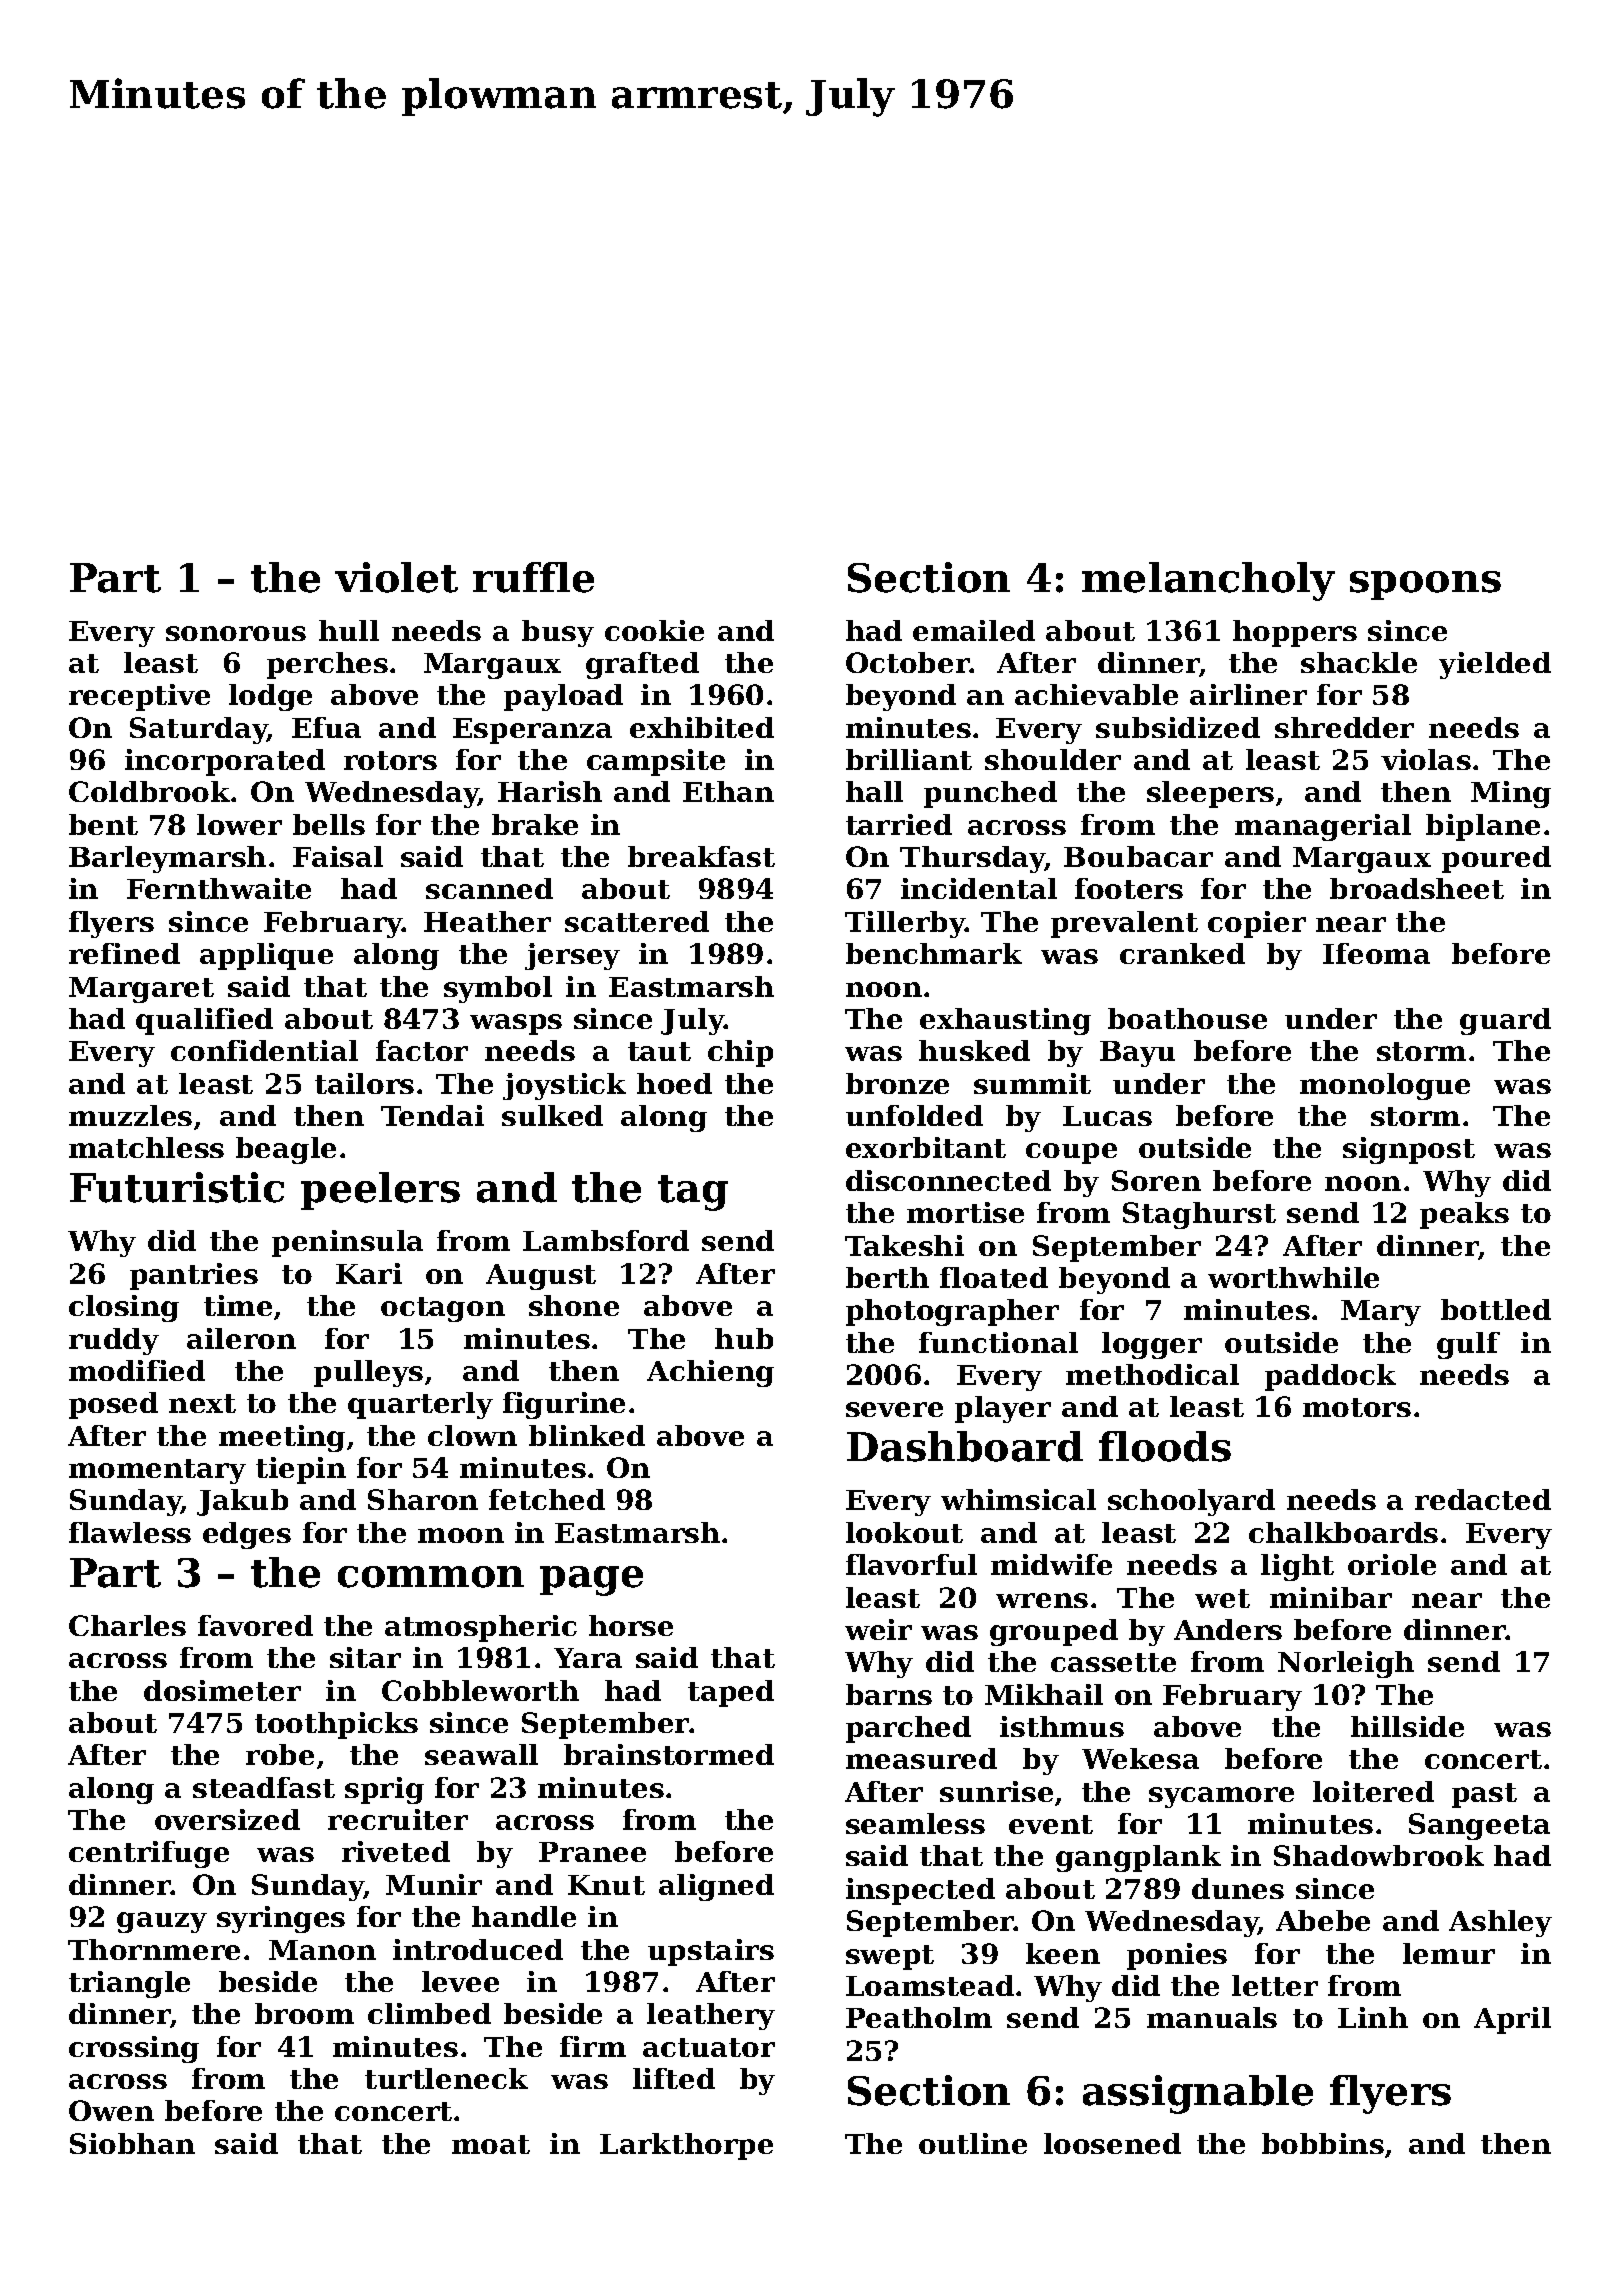 Image resolution: width=1620 pixels, height=2292 pixels. Describe the element at coordinates (1112, 2143) in the page. I see `loosened` at that location.
